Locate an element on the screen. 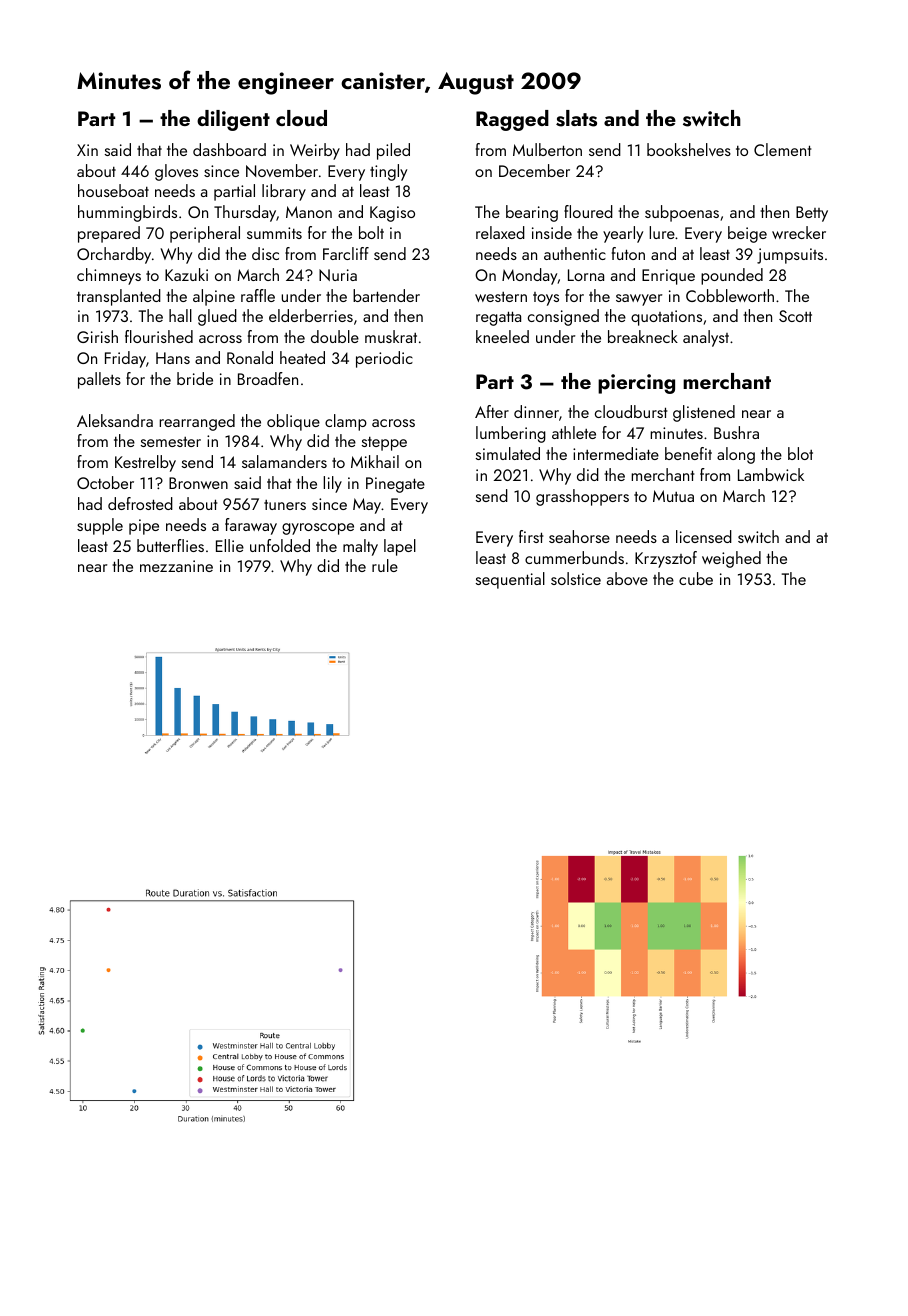 This screenshot has width=908, height=1316. above is located at coordinates (627, 578).
